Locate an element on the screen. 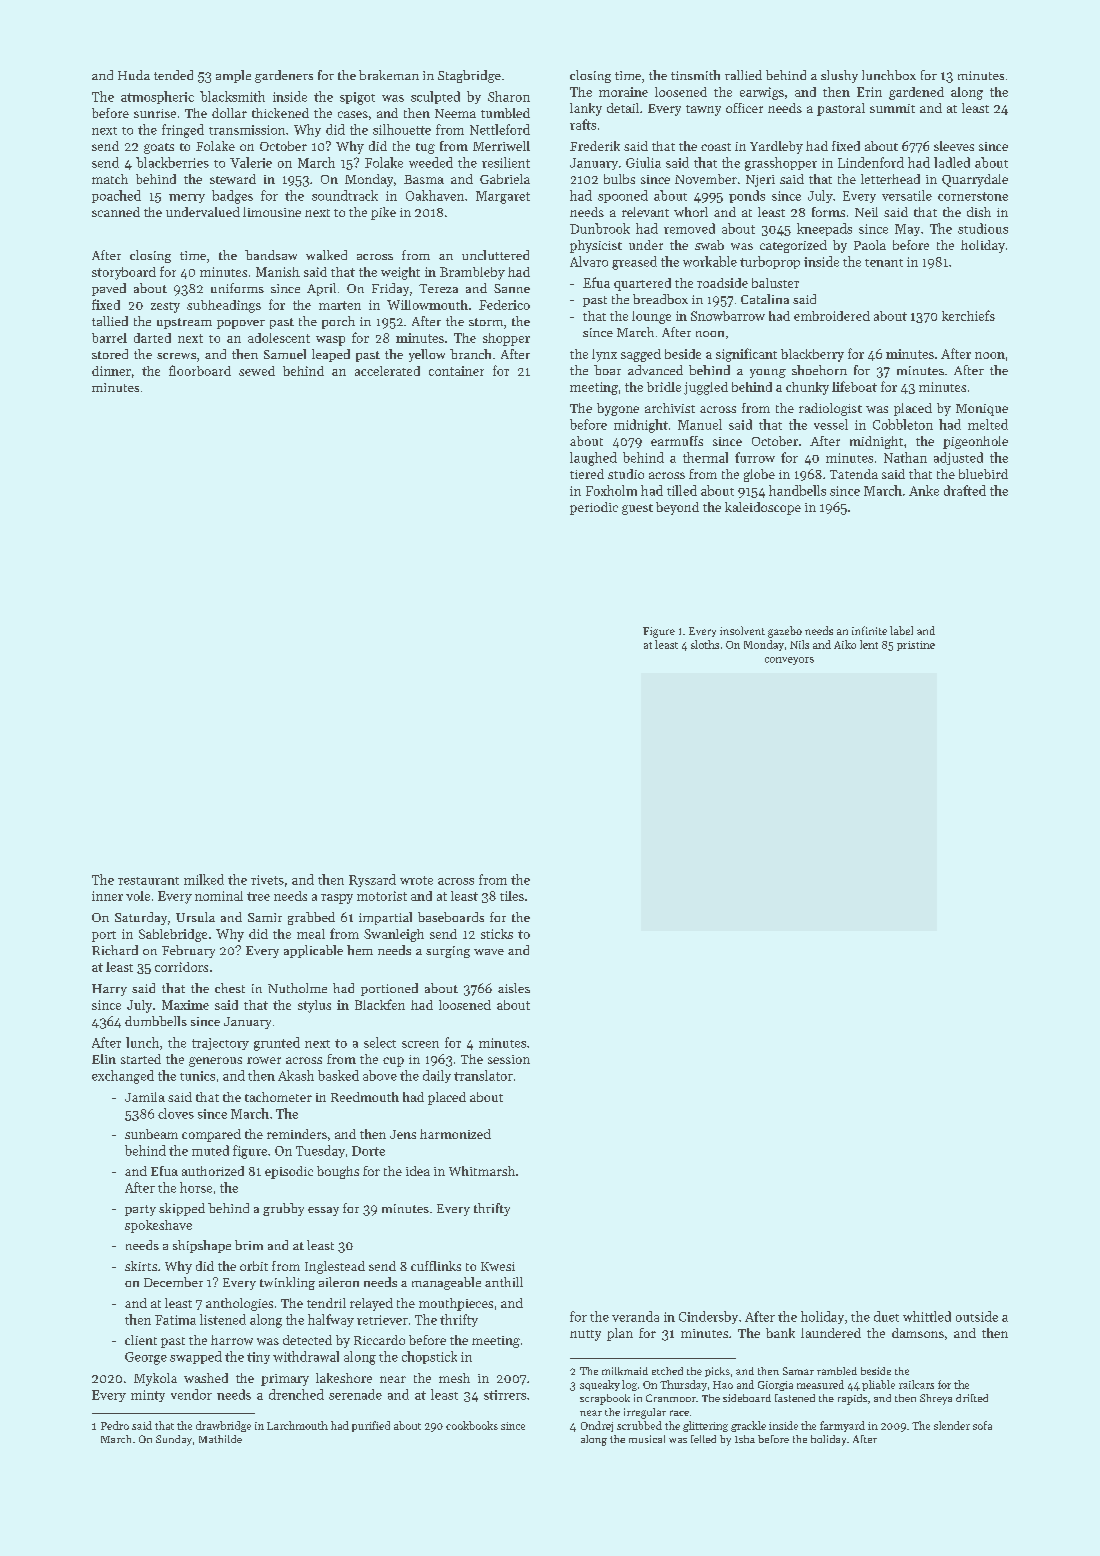 The image size is (1100, 1556). musical is located at coordinates (647, 1439).
